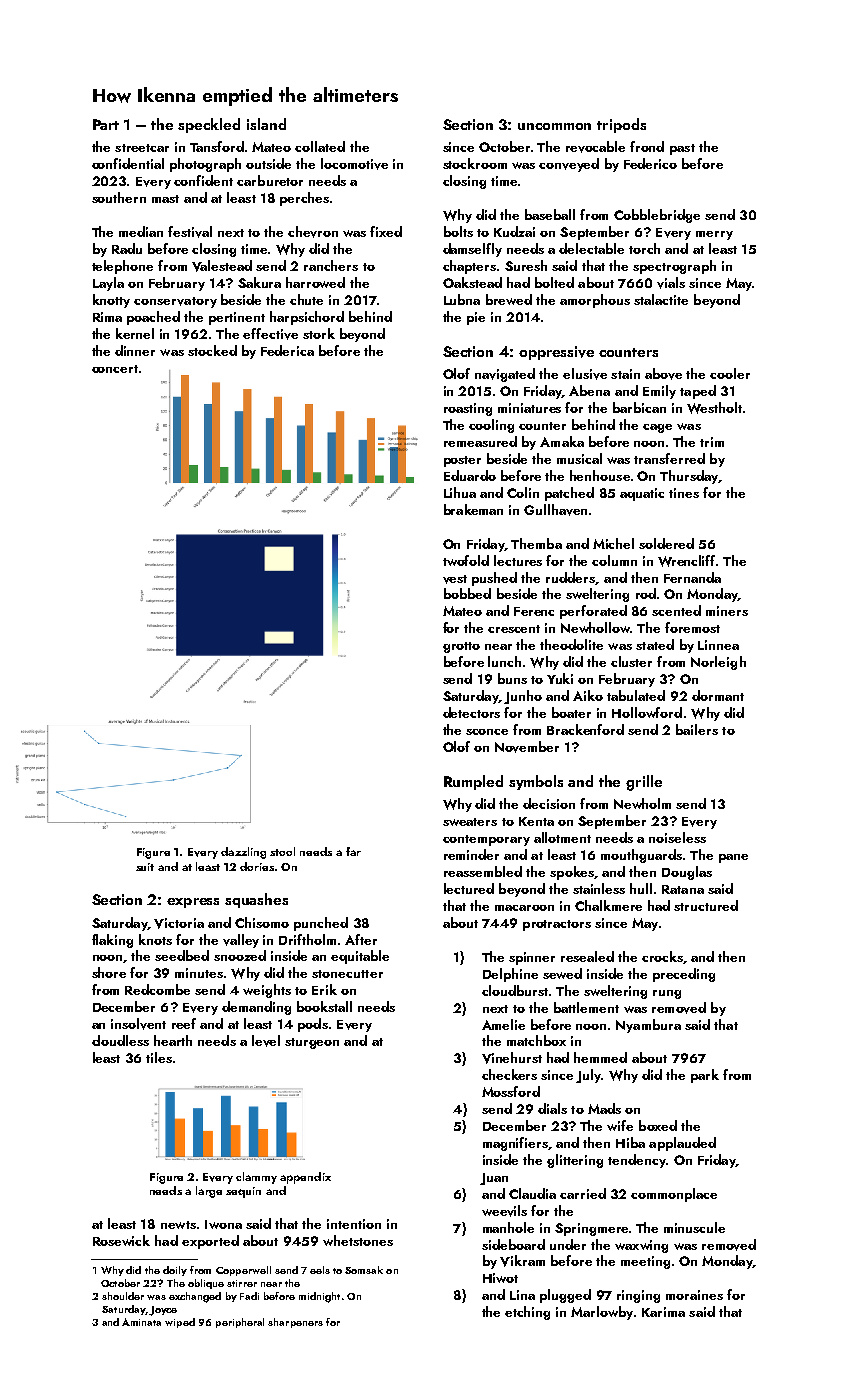 The image size is (849, 1400). Describe the element at coordinates (669, 458) in the screenshot. I see `transferred` at that location.
